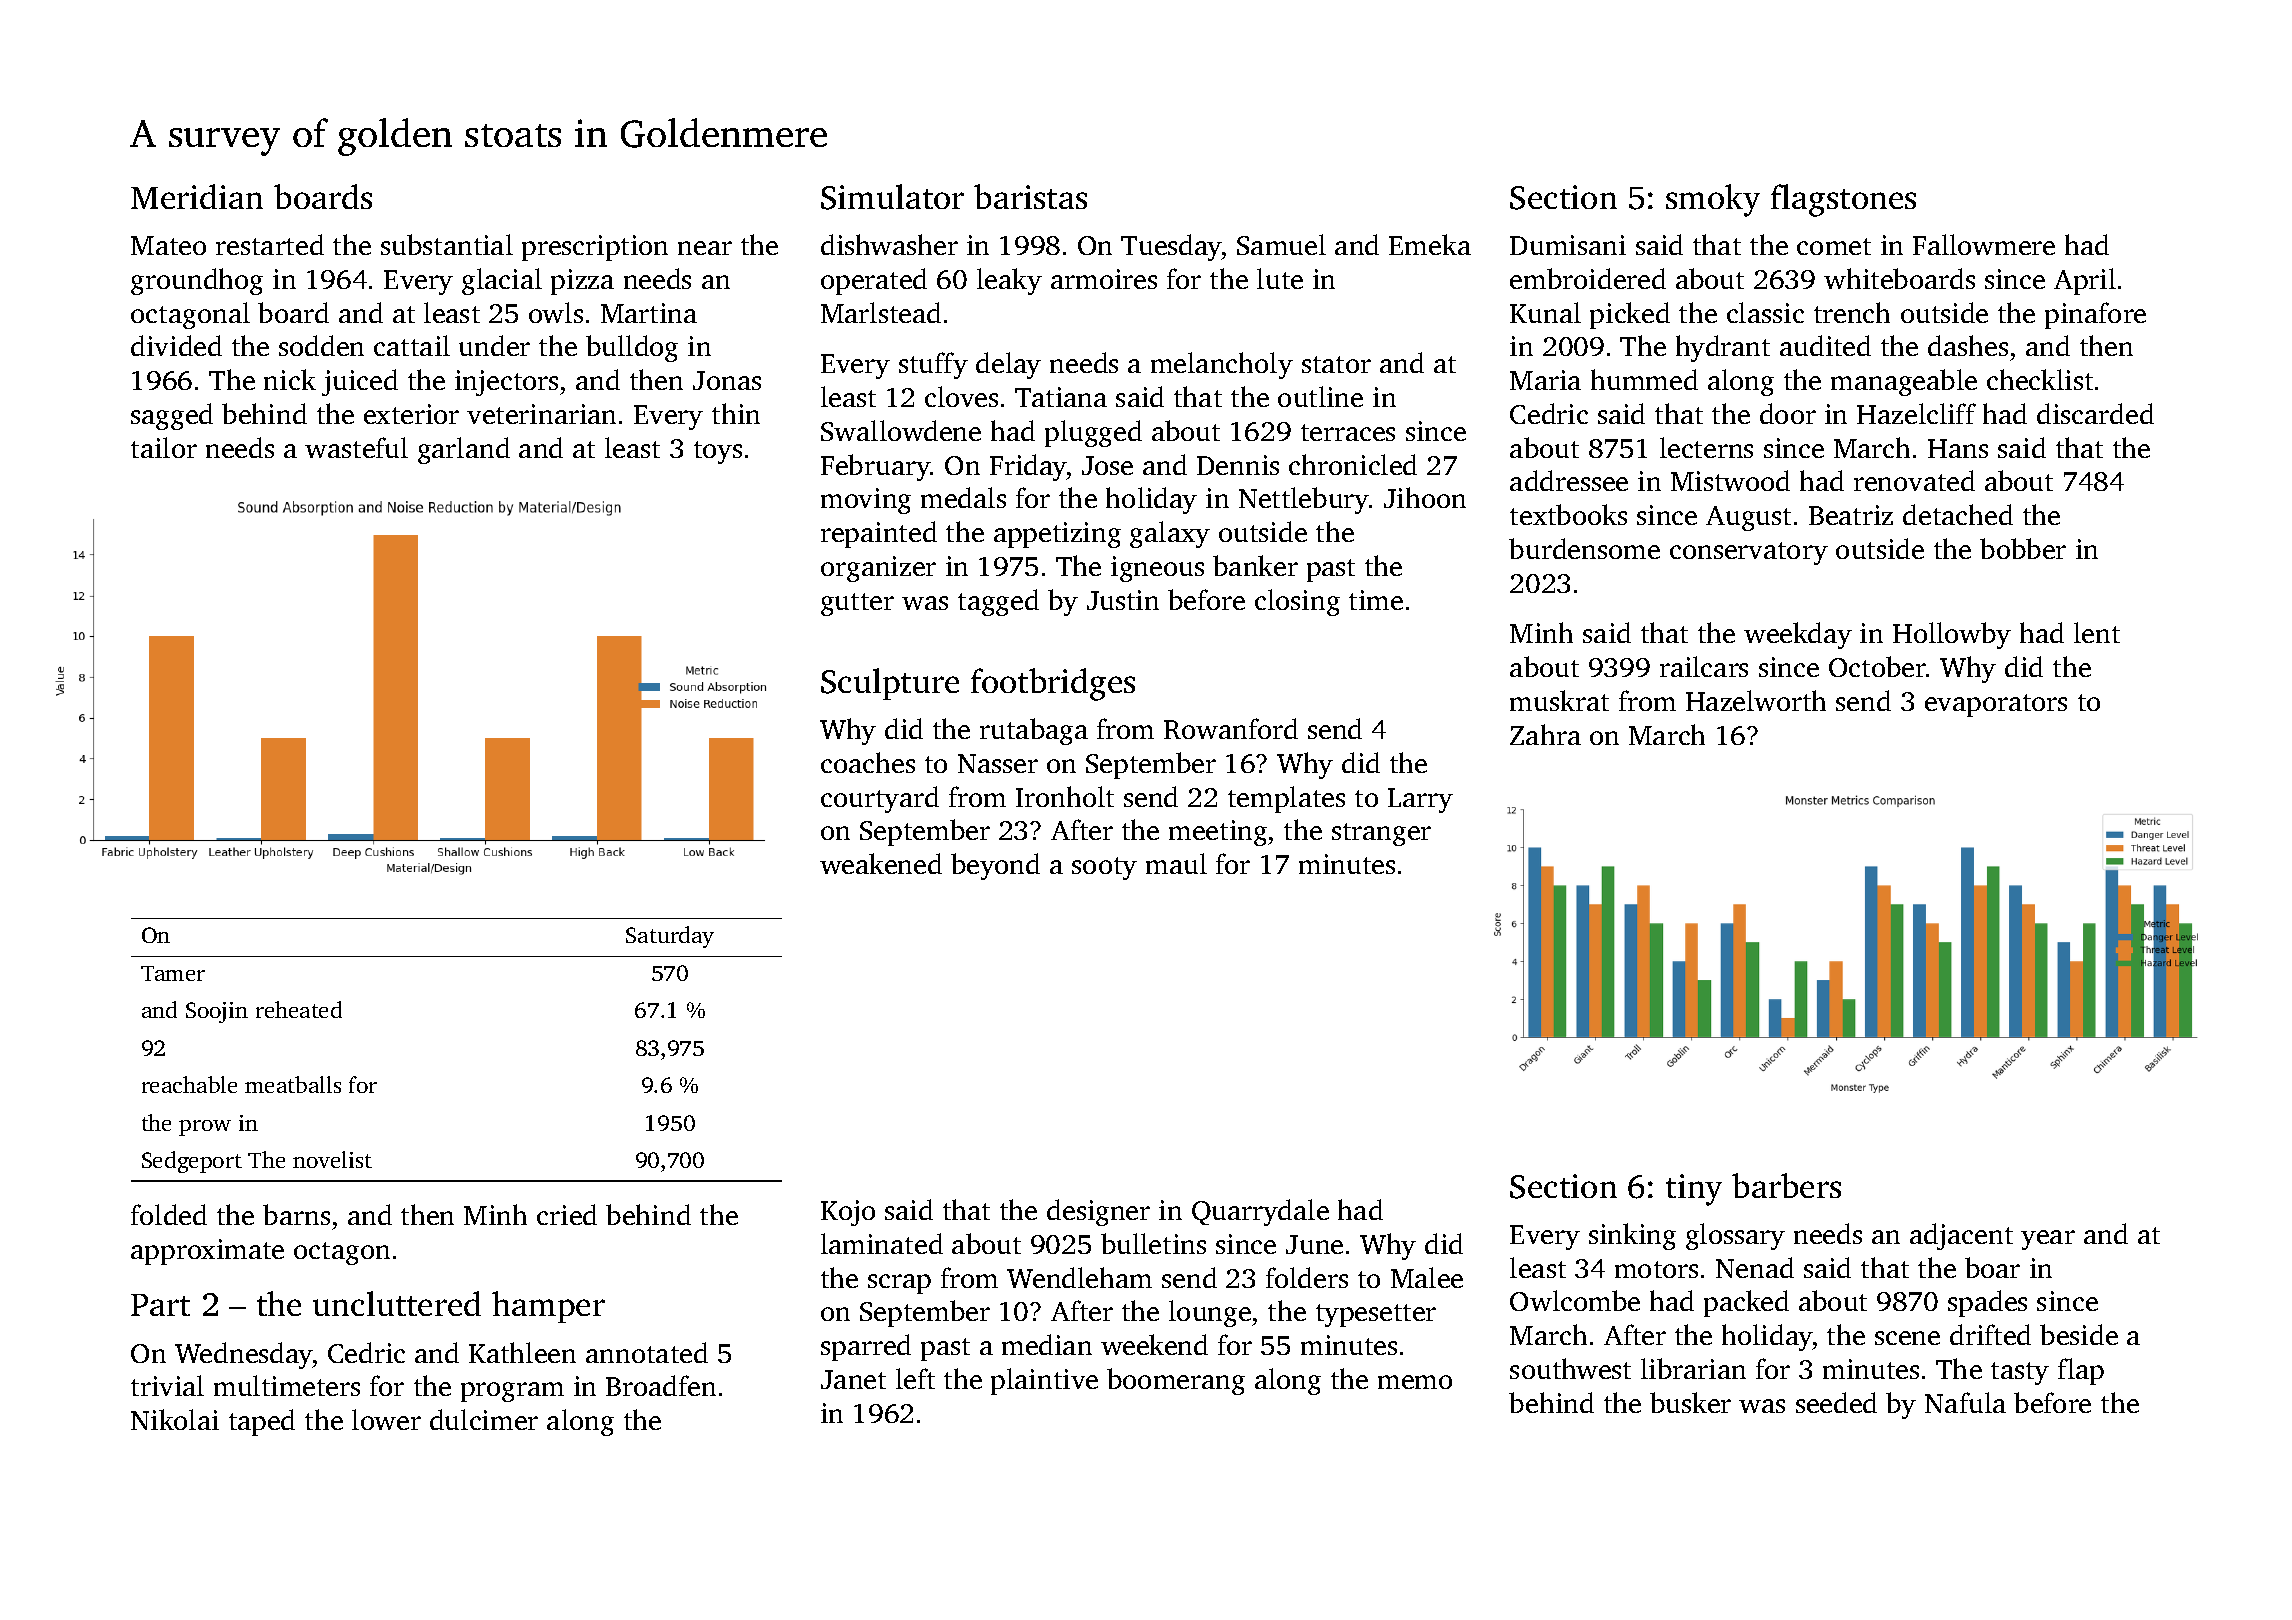  Describe the element at coordinates (1336, 364) in the screenshot. I see `stator` at that location.
